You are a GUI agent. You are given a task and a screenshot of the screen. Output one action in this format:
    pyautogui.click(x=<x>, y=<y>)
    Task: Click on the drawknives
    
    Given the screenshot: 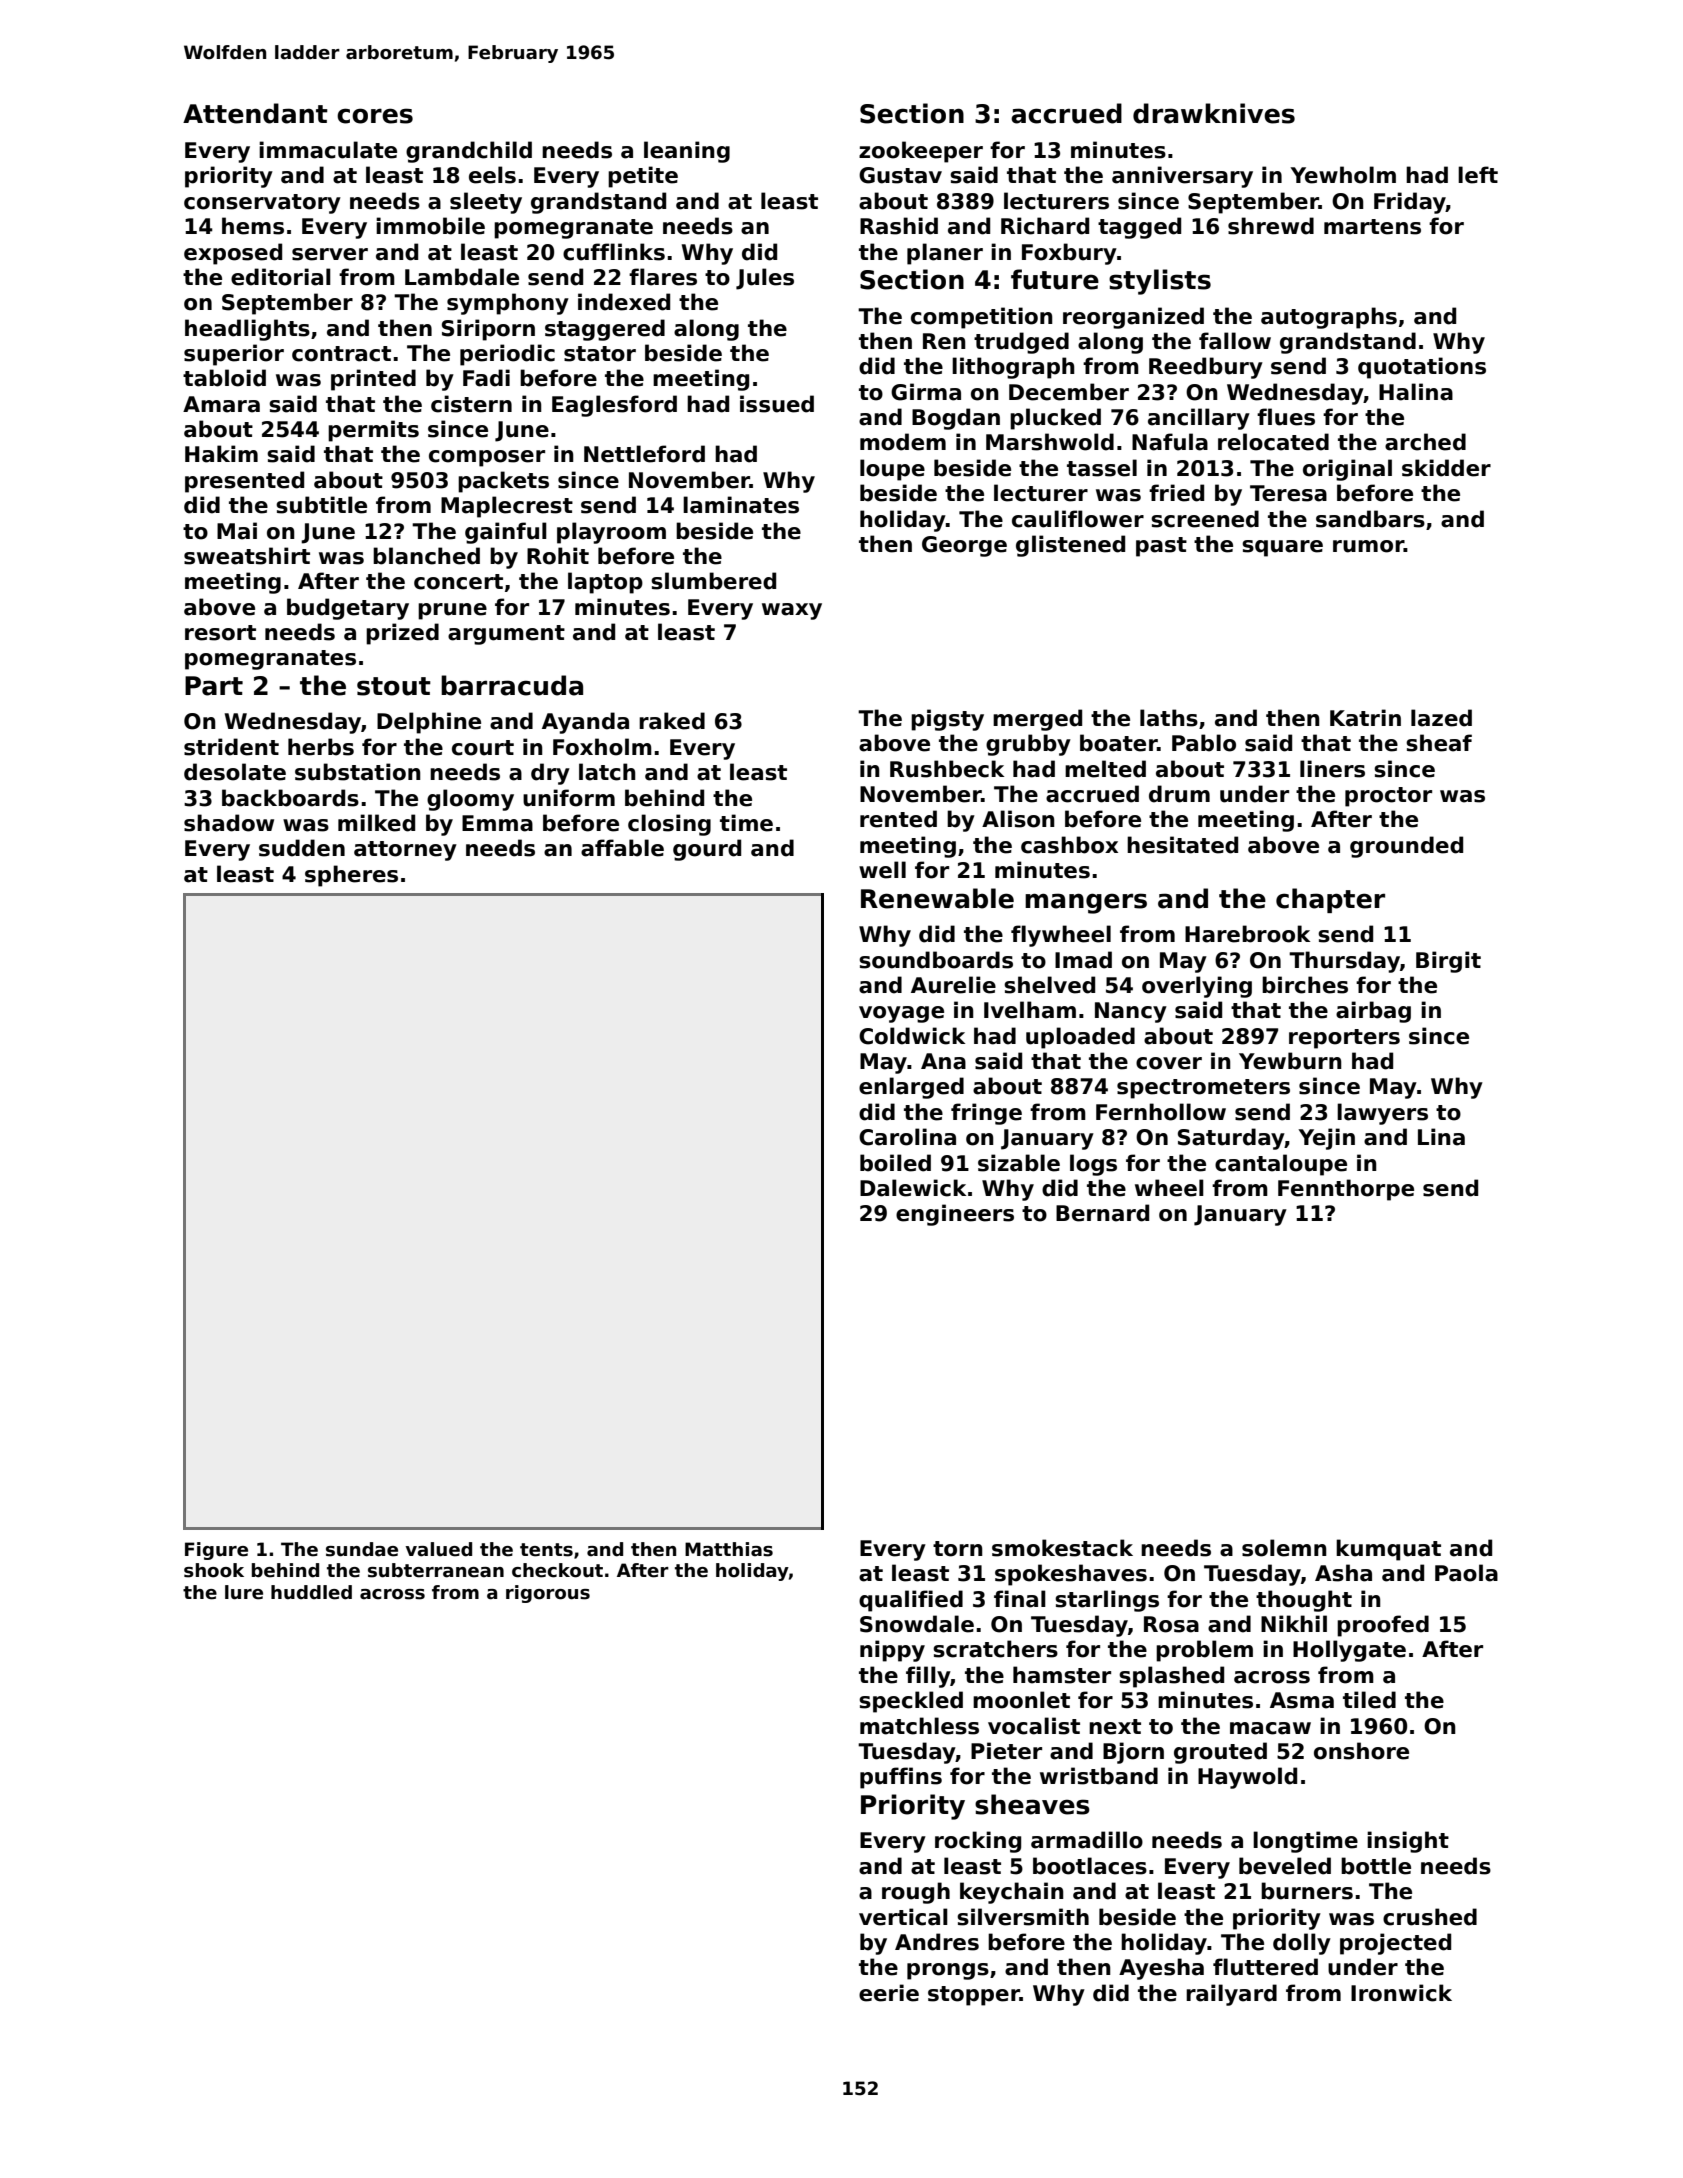 What is the action you would take?
    pyautogui.click(x=1214, y=113)
